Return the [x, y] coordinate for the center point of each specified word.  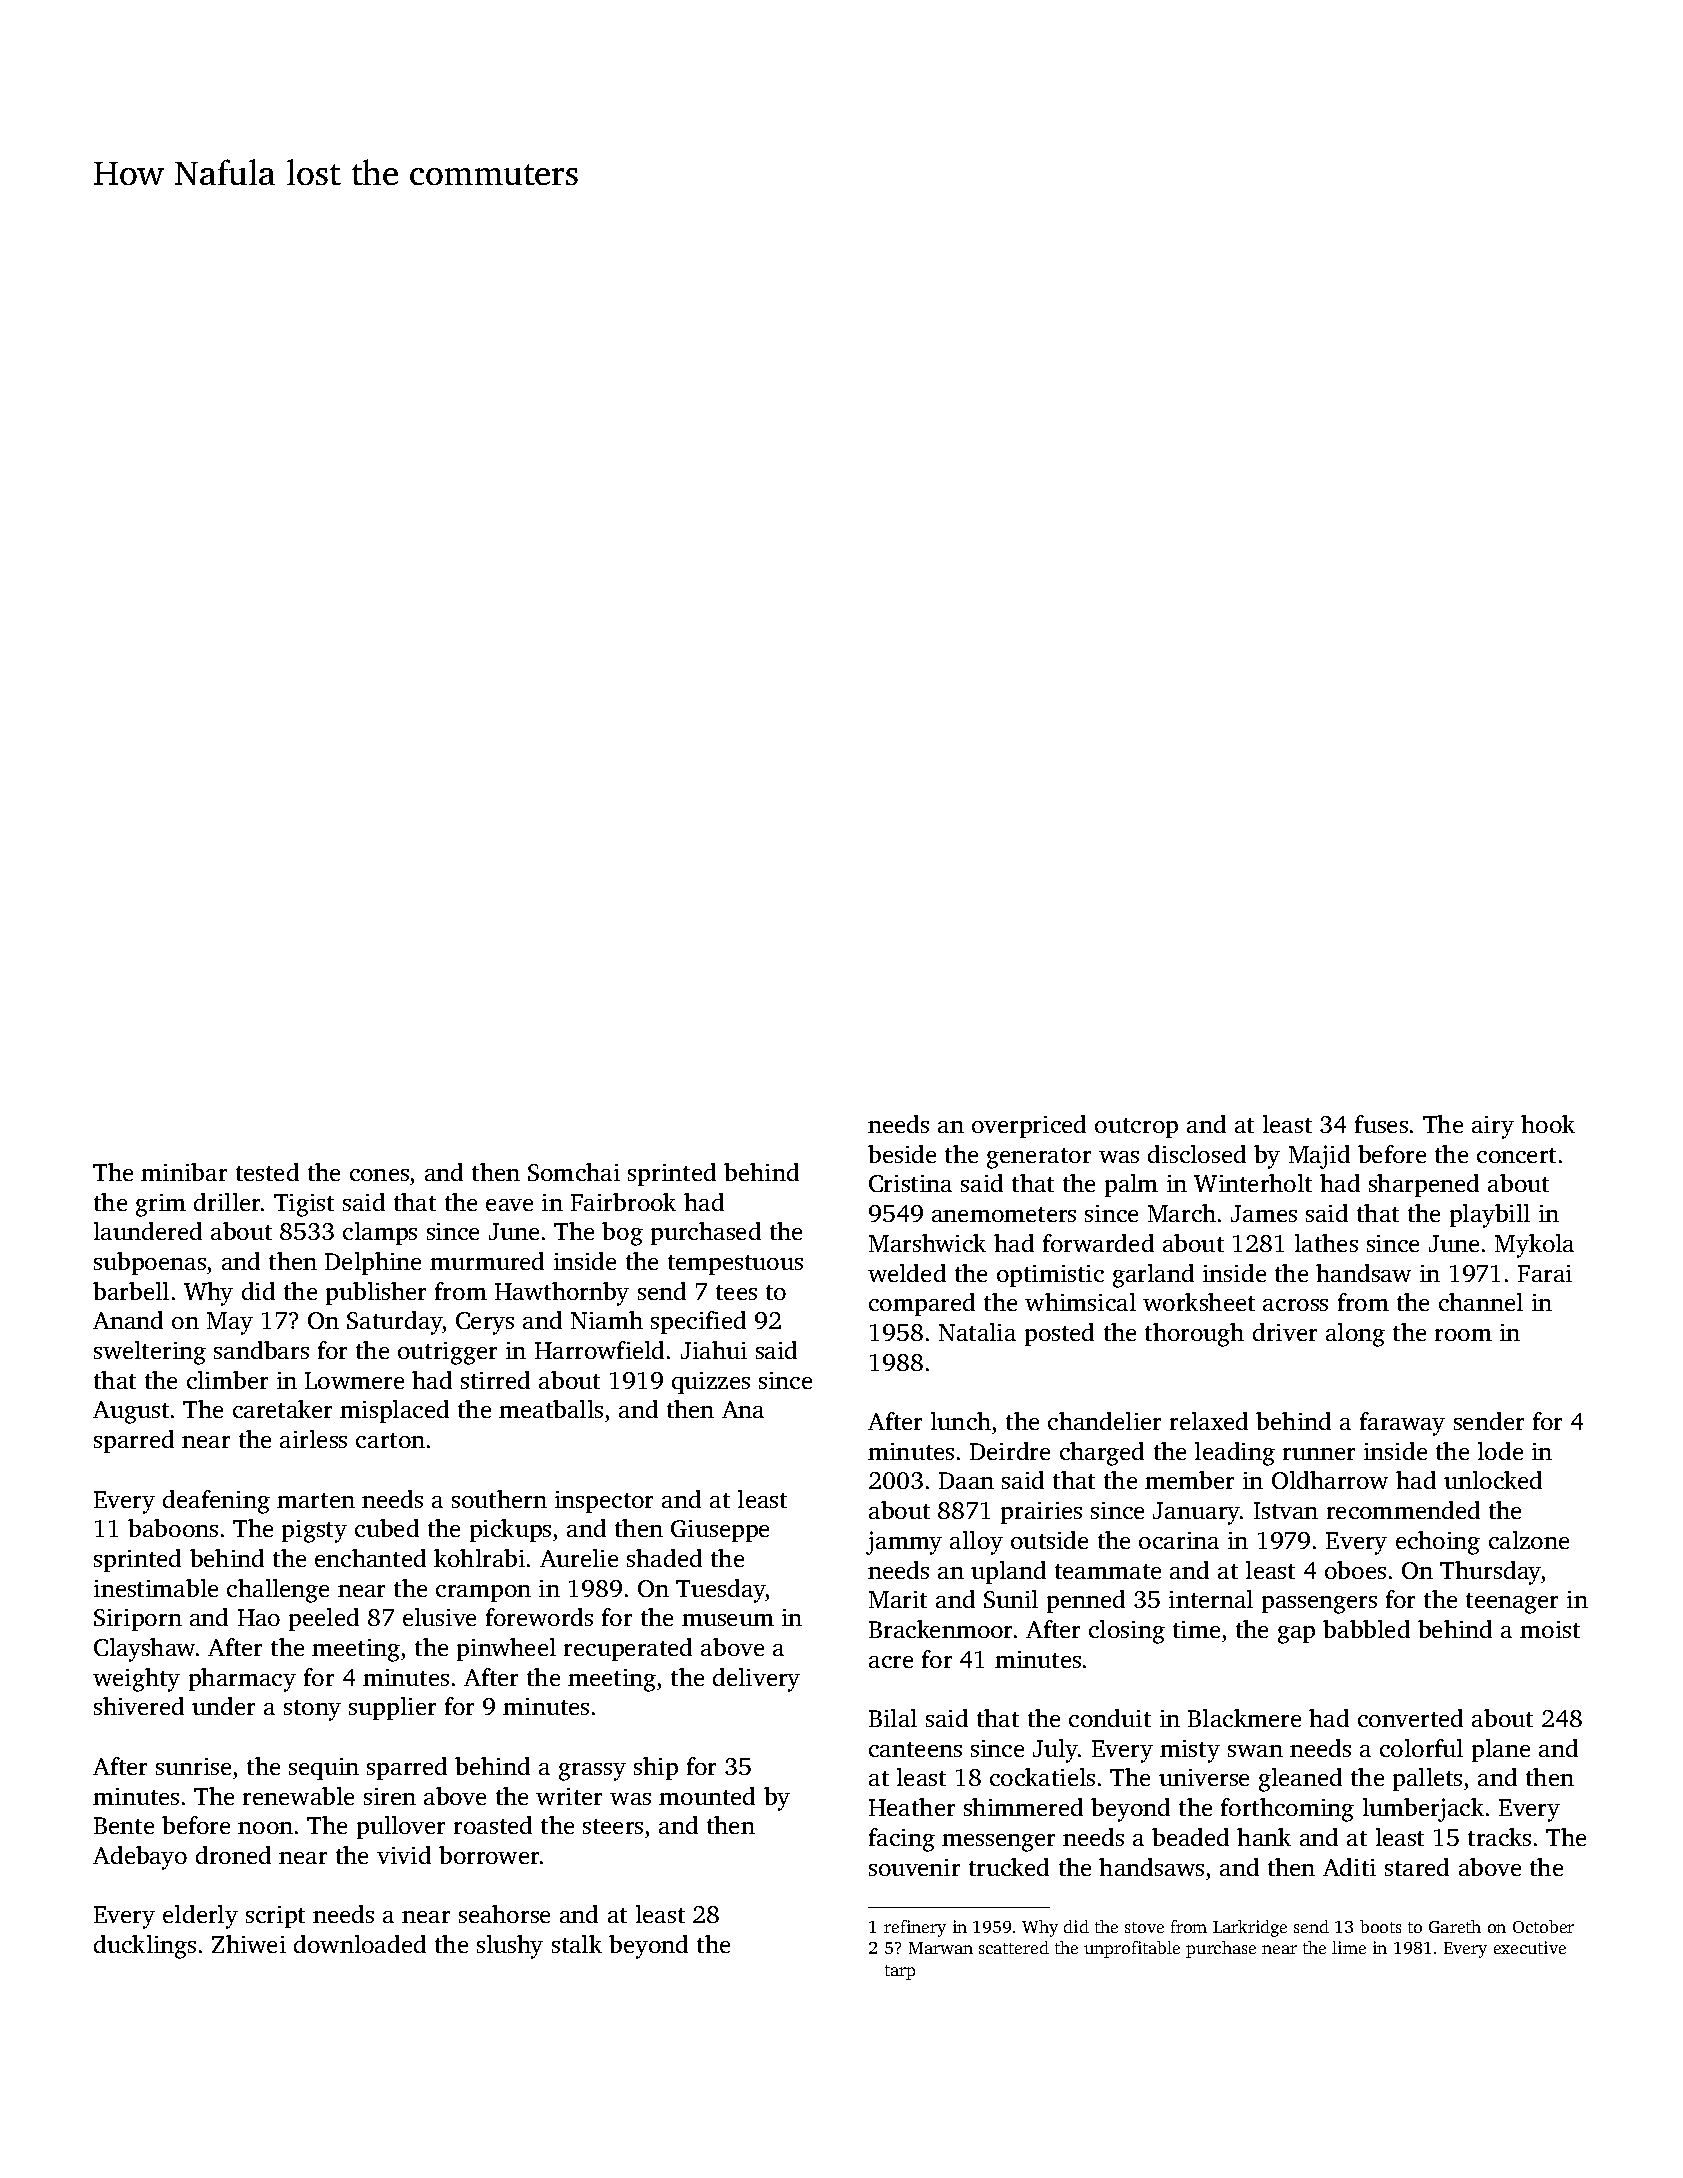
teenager [1512, 1603]
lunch [961, 1421]
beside [902, 1154]
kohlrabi [479, 1558]
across [1295, 1305]
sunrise [193, 1766]
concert [1516, 1155]
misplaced [394, 1411]
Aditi [1349, 1867]
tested [267, 1172]
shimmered [1023, 1807]
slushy [510, 1947]
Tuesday [721, 1591]
